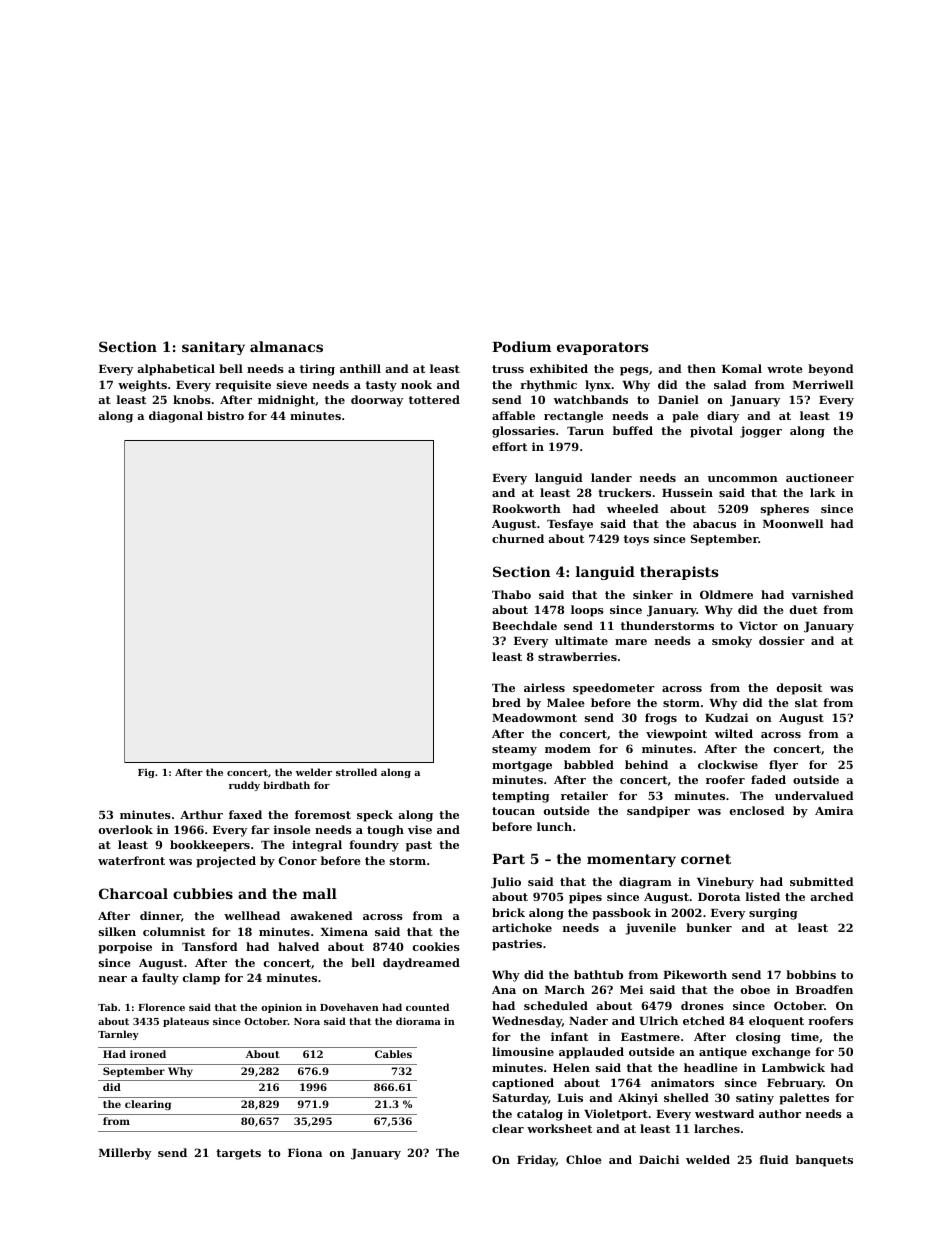 The width and height of the page is (952, 1233). What do you see at coordinates (245, 814) in the page?
I see `faxed` at bounding box center [245, 814].
